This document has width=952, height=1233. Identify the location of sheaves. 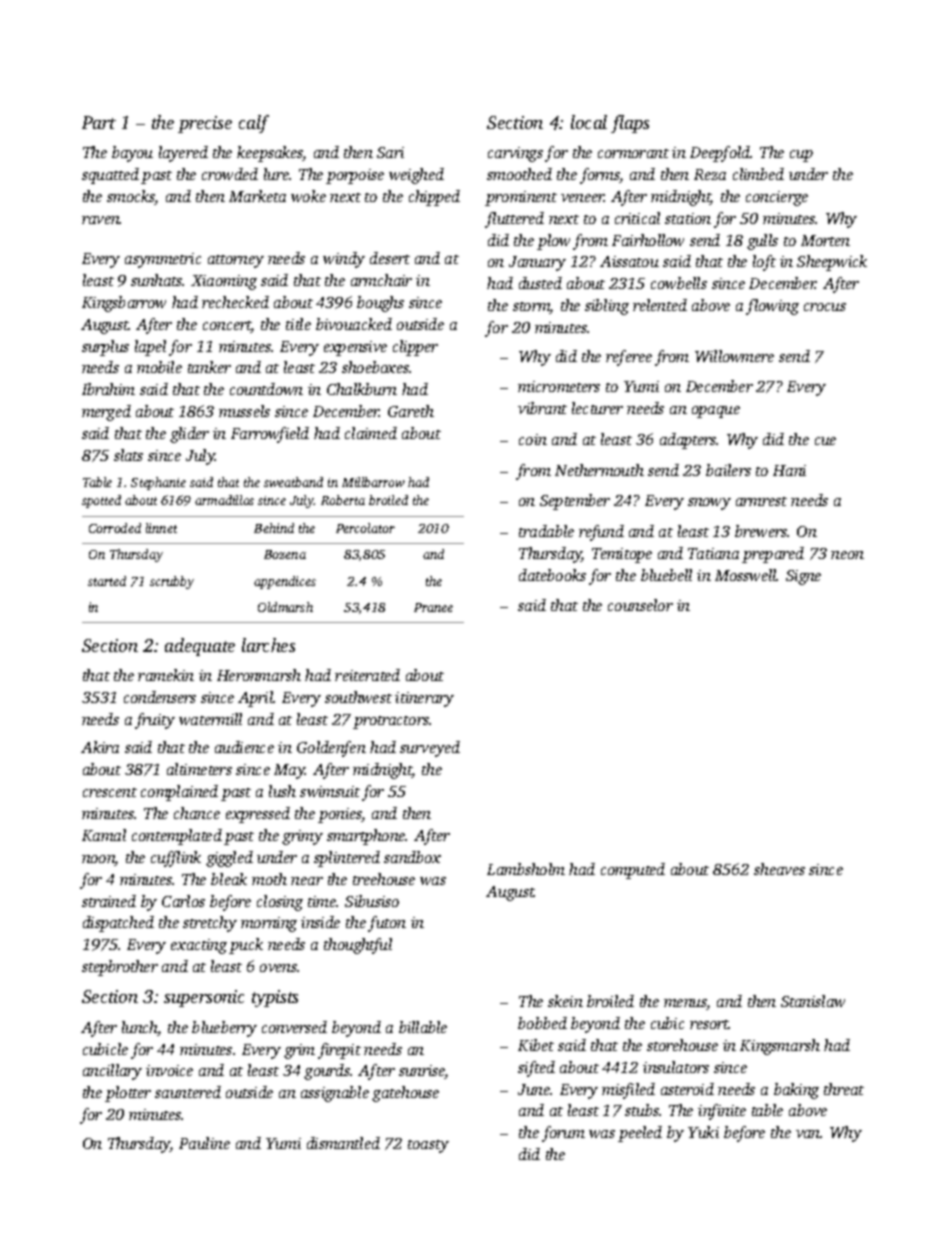
(779, 869).
